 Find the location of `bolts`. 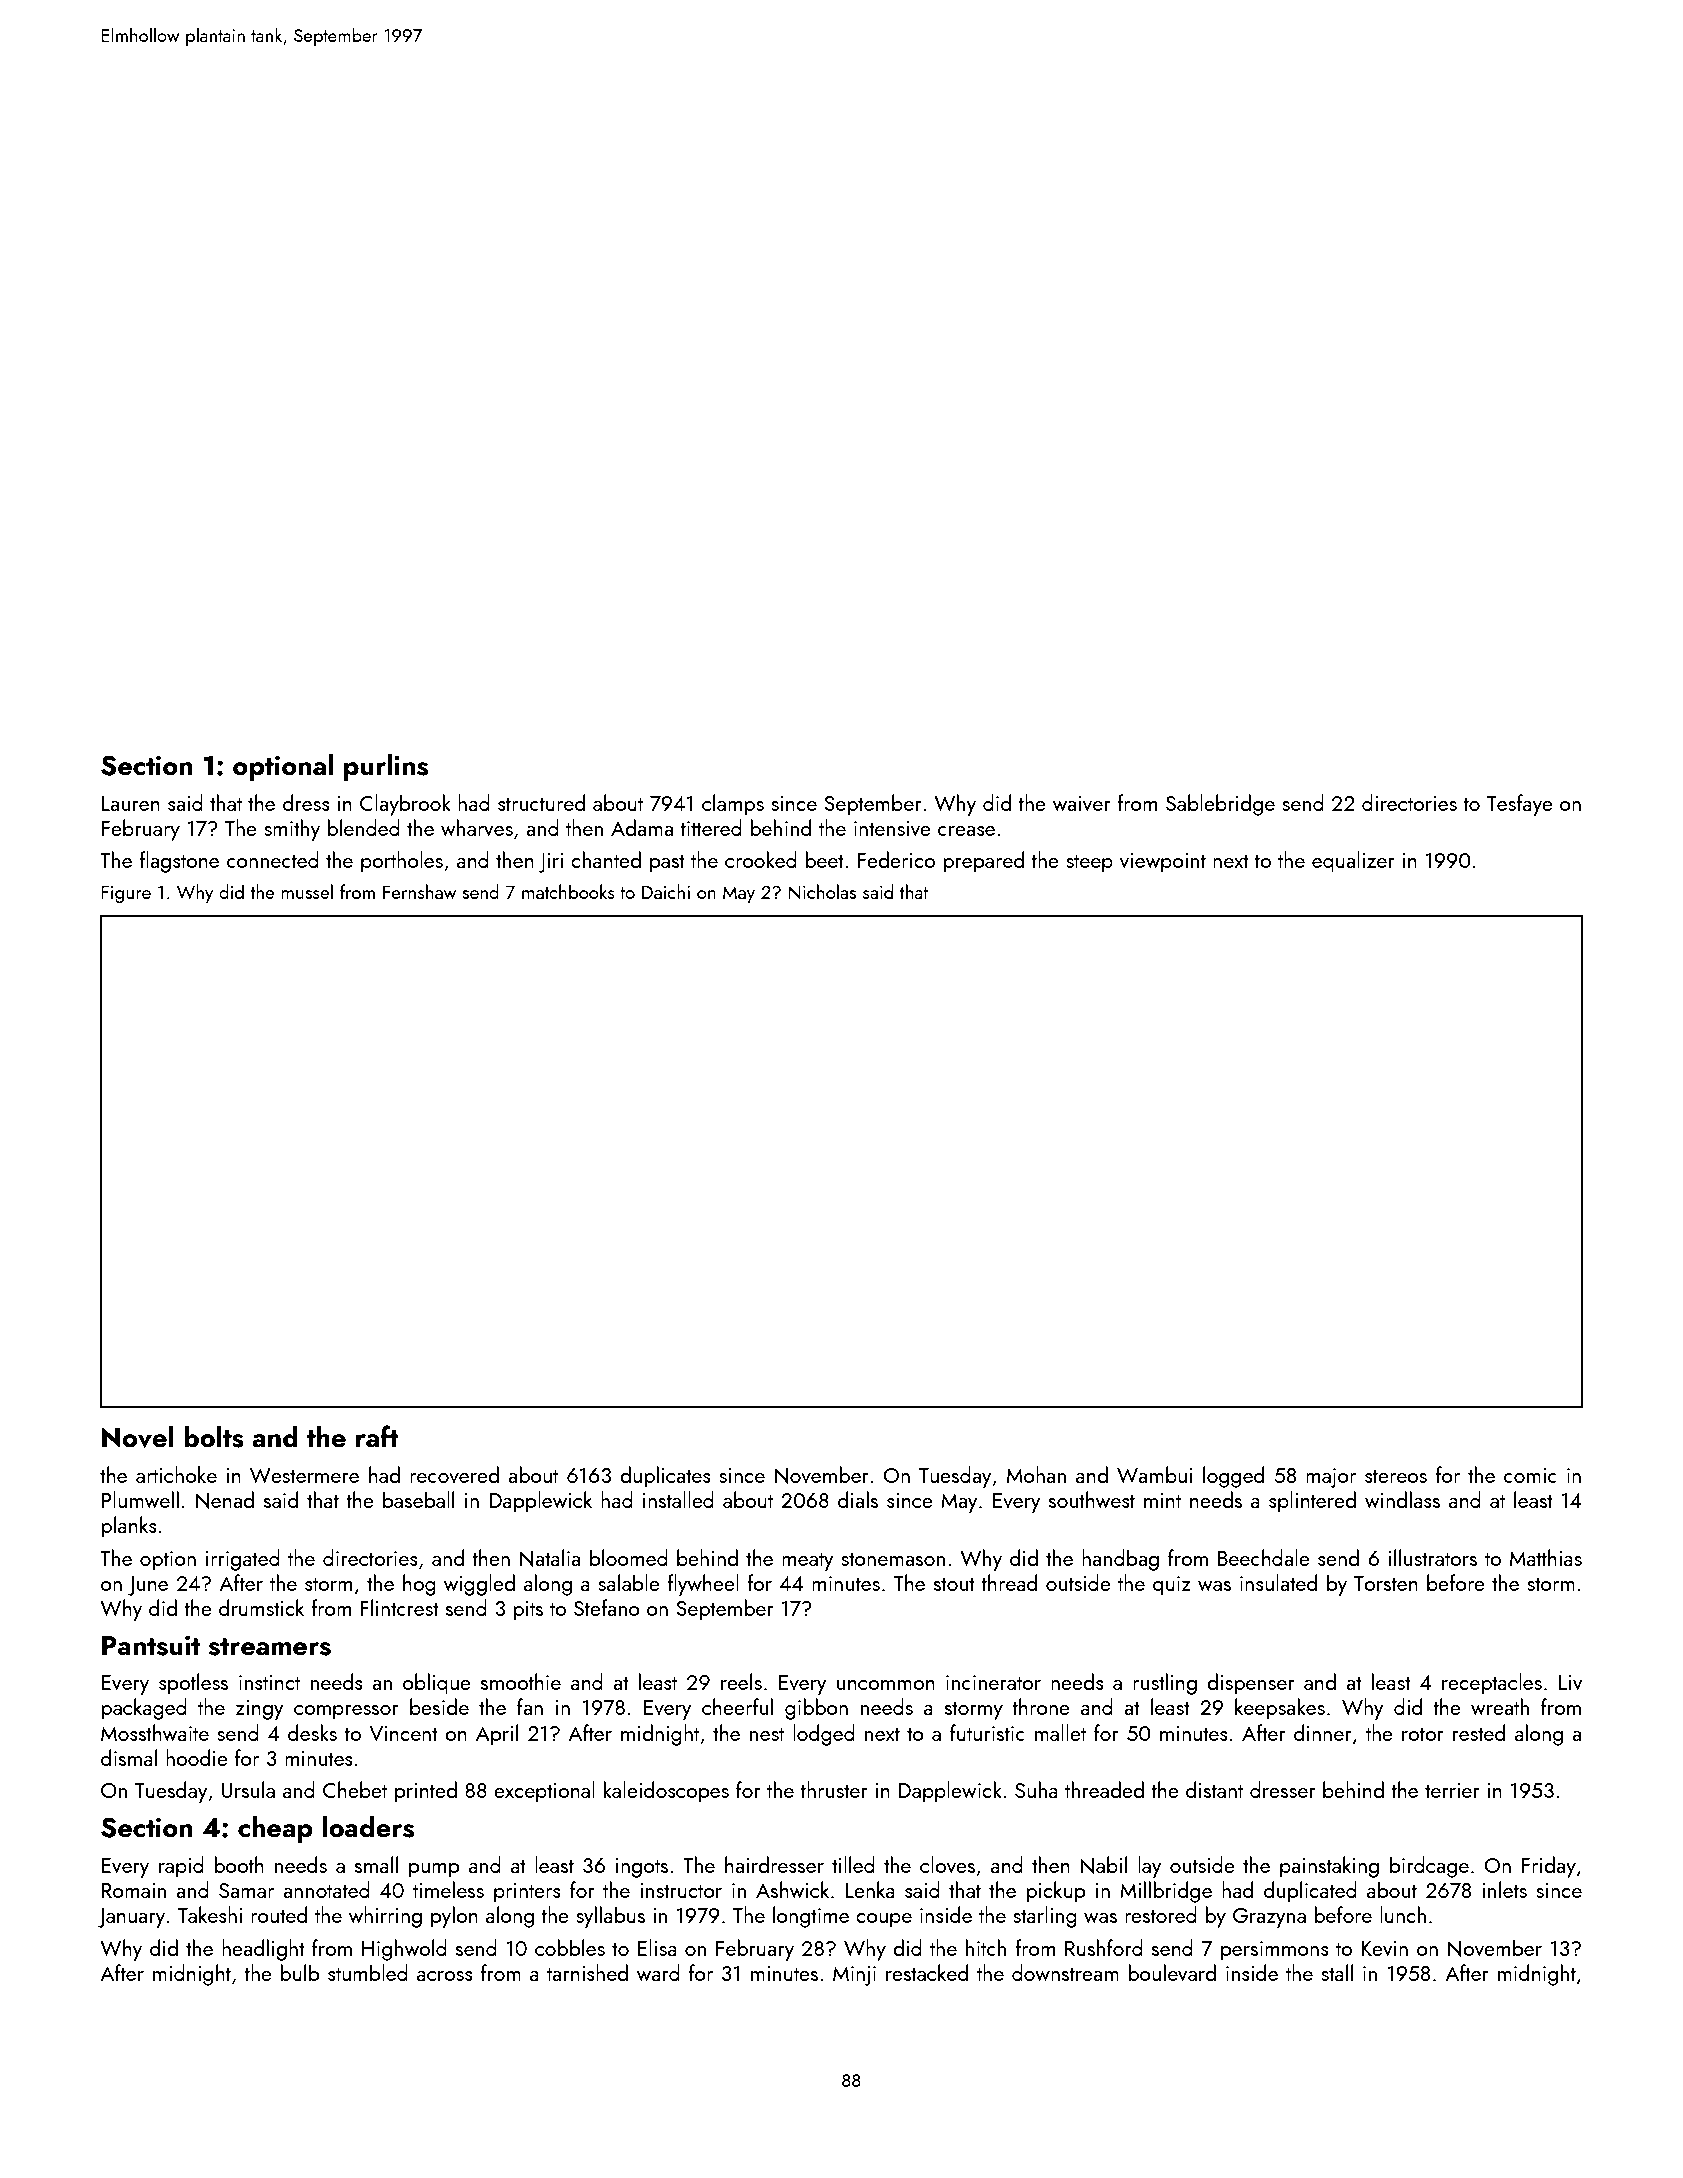

bolts is located at coordinates (214, 1437).
